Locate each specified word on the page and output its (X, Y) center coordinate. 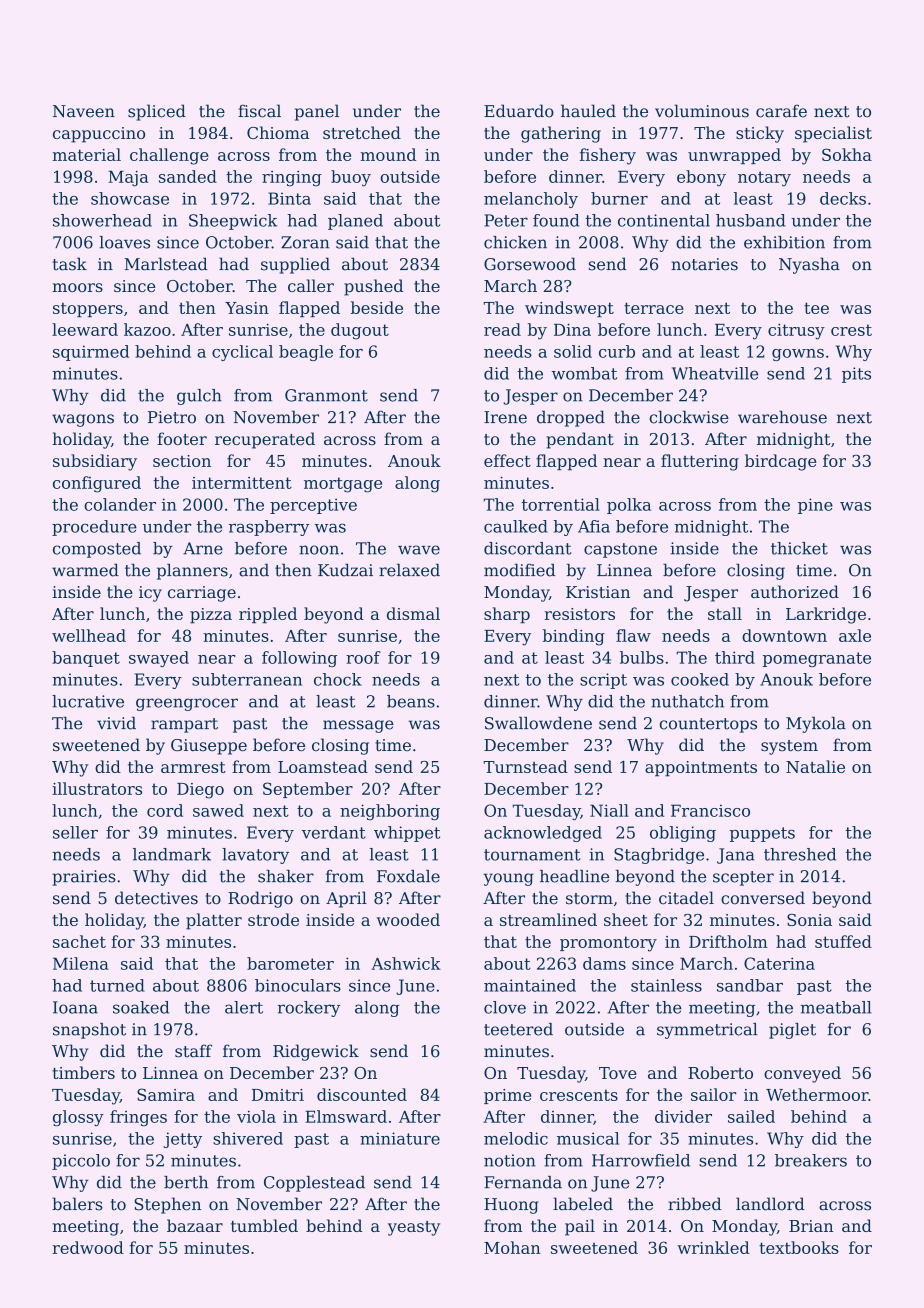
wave (419, 550)
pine (815, 506)
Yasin (247, 308)
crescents (579, 1095)
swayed (159, 659)
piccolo (81, 1162)
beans (411, 701)
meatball (836, 1007)
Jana (736, 856)
